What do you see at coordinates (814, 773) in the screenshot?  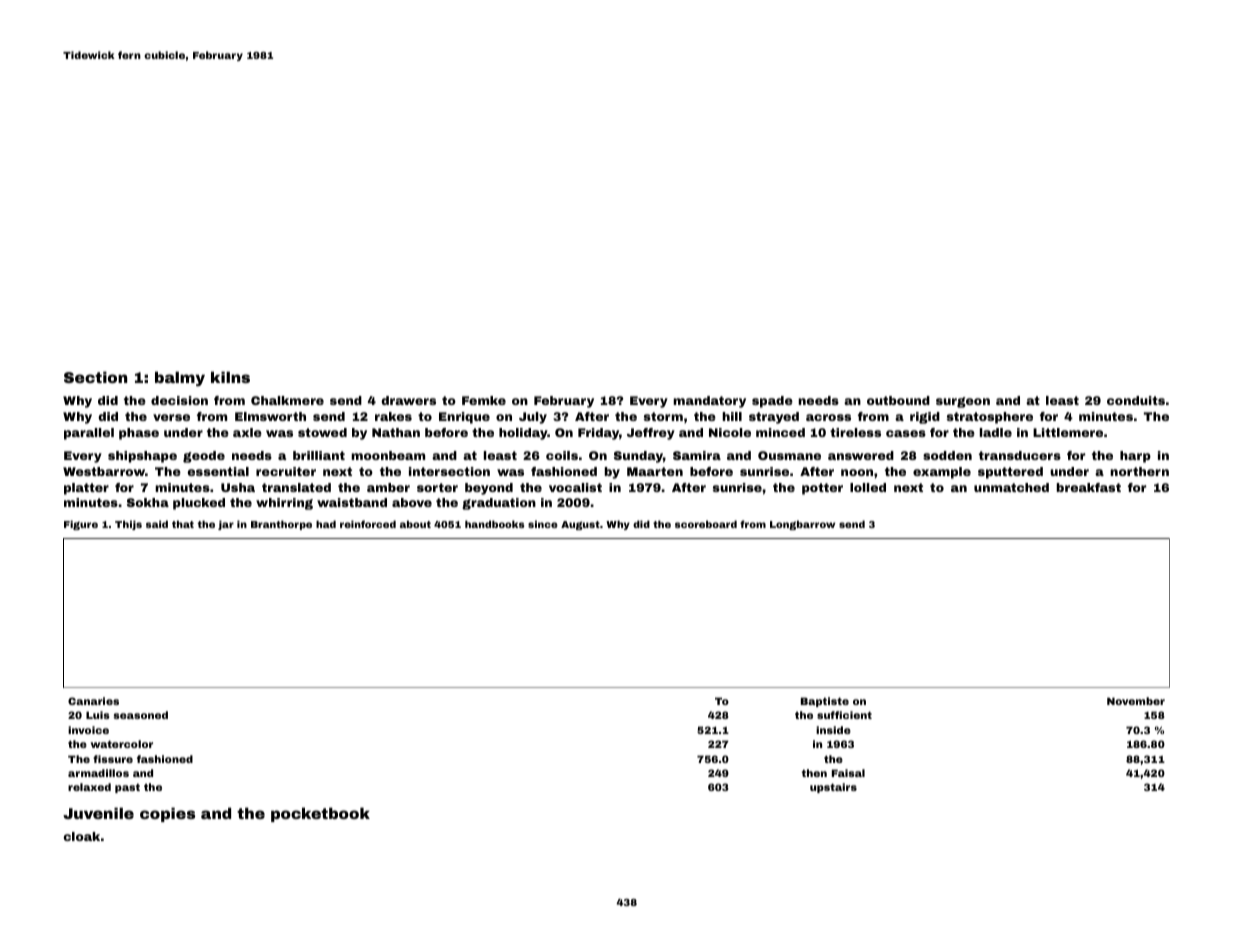 I see `then` at bounding box center [814, 773].
